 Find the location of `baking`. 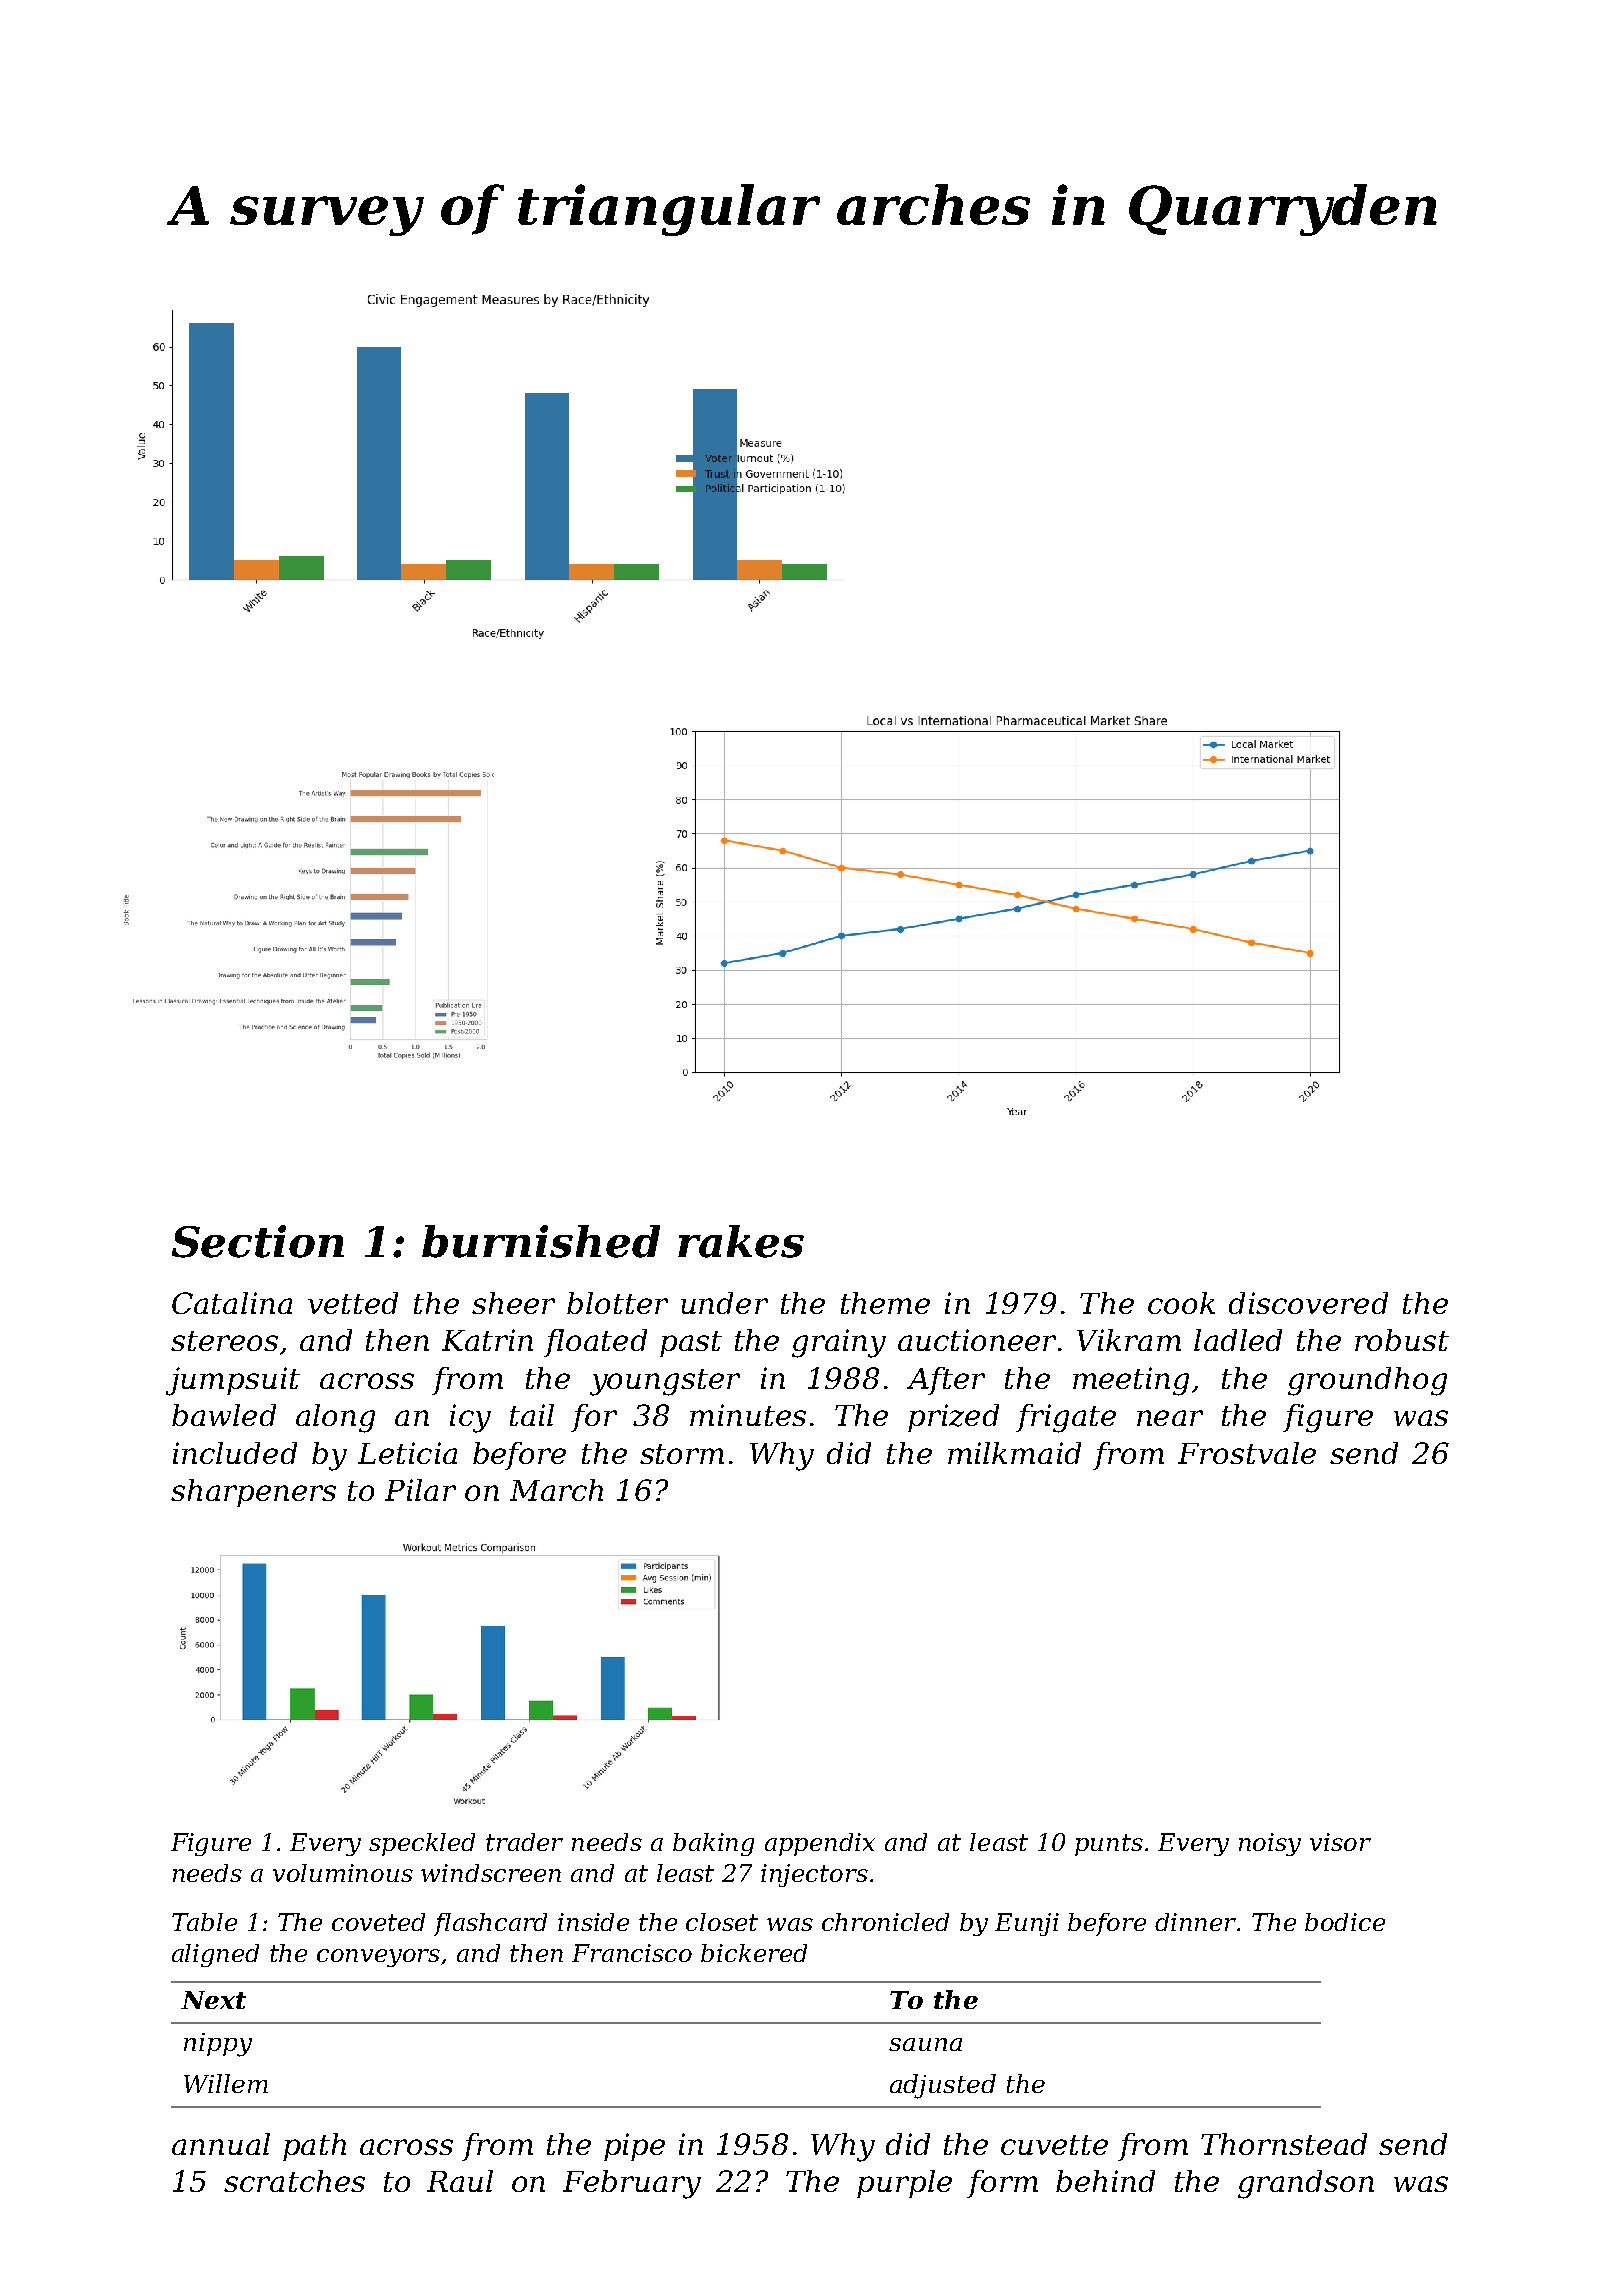

baking is located at coordinates (713, 1844).
